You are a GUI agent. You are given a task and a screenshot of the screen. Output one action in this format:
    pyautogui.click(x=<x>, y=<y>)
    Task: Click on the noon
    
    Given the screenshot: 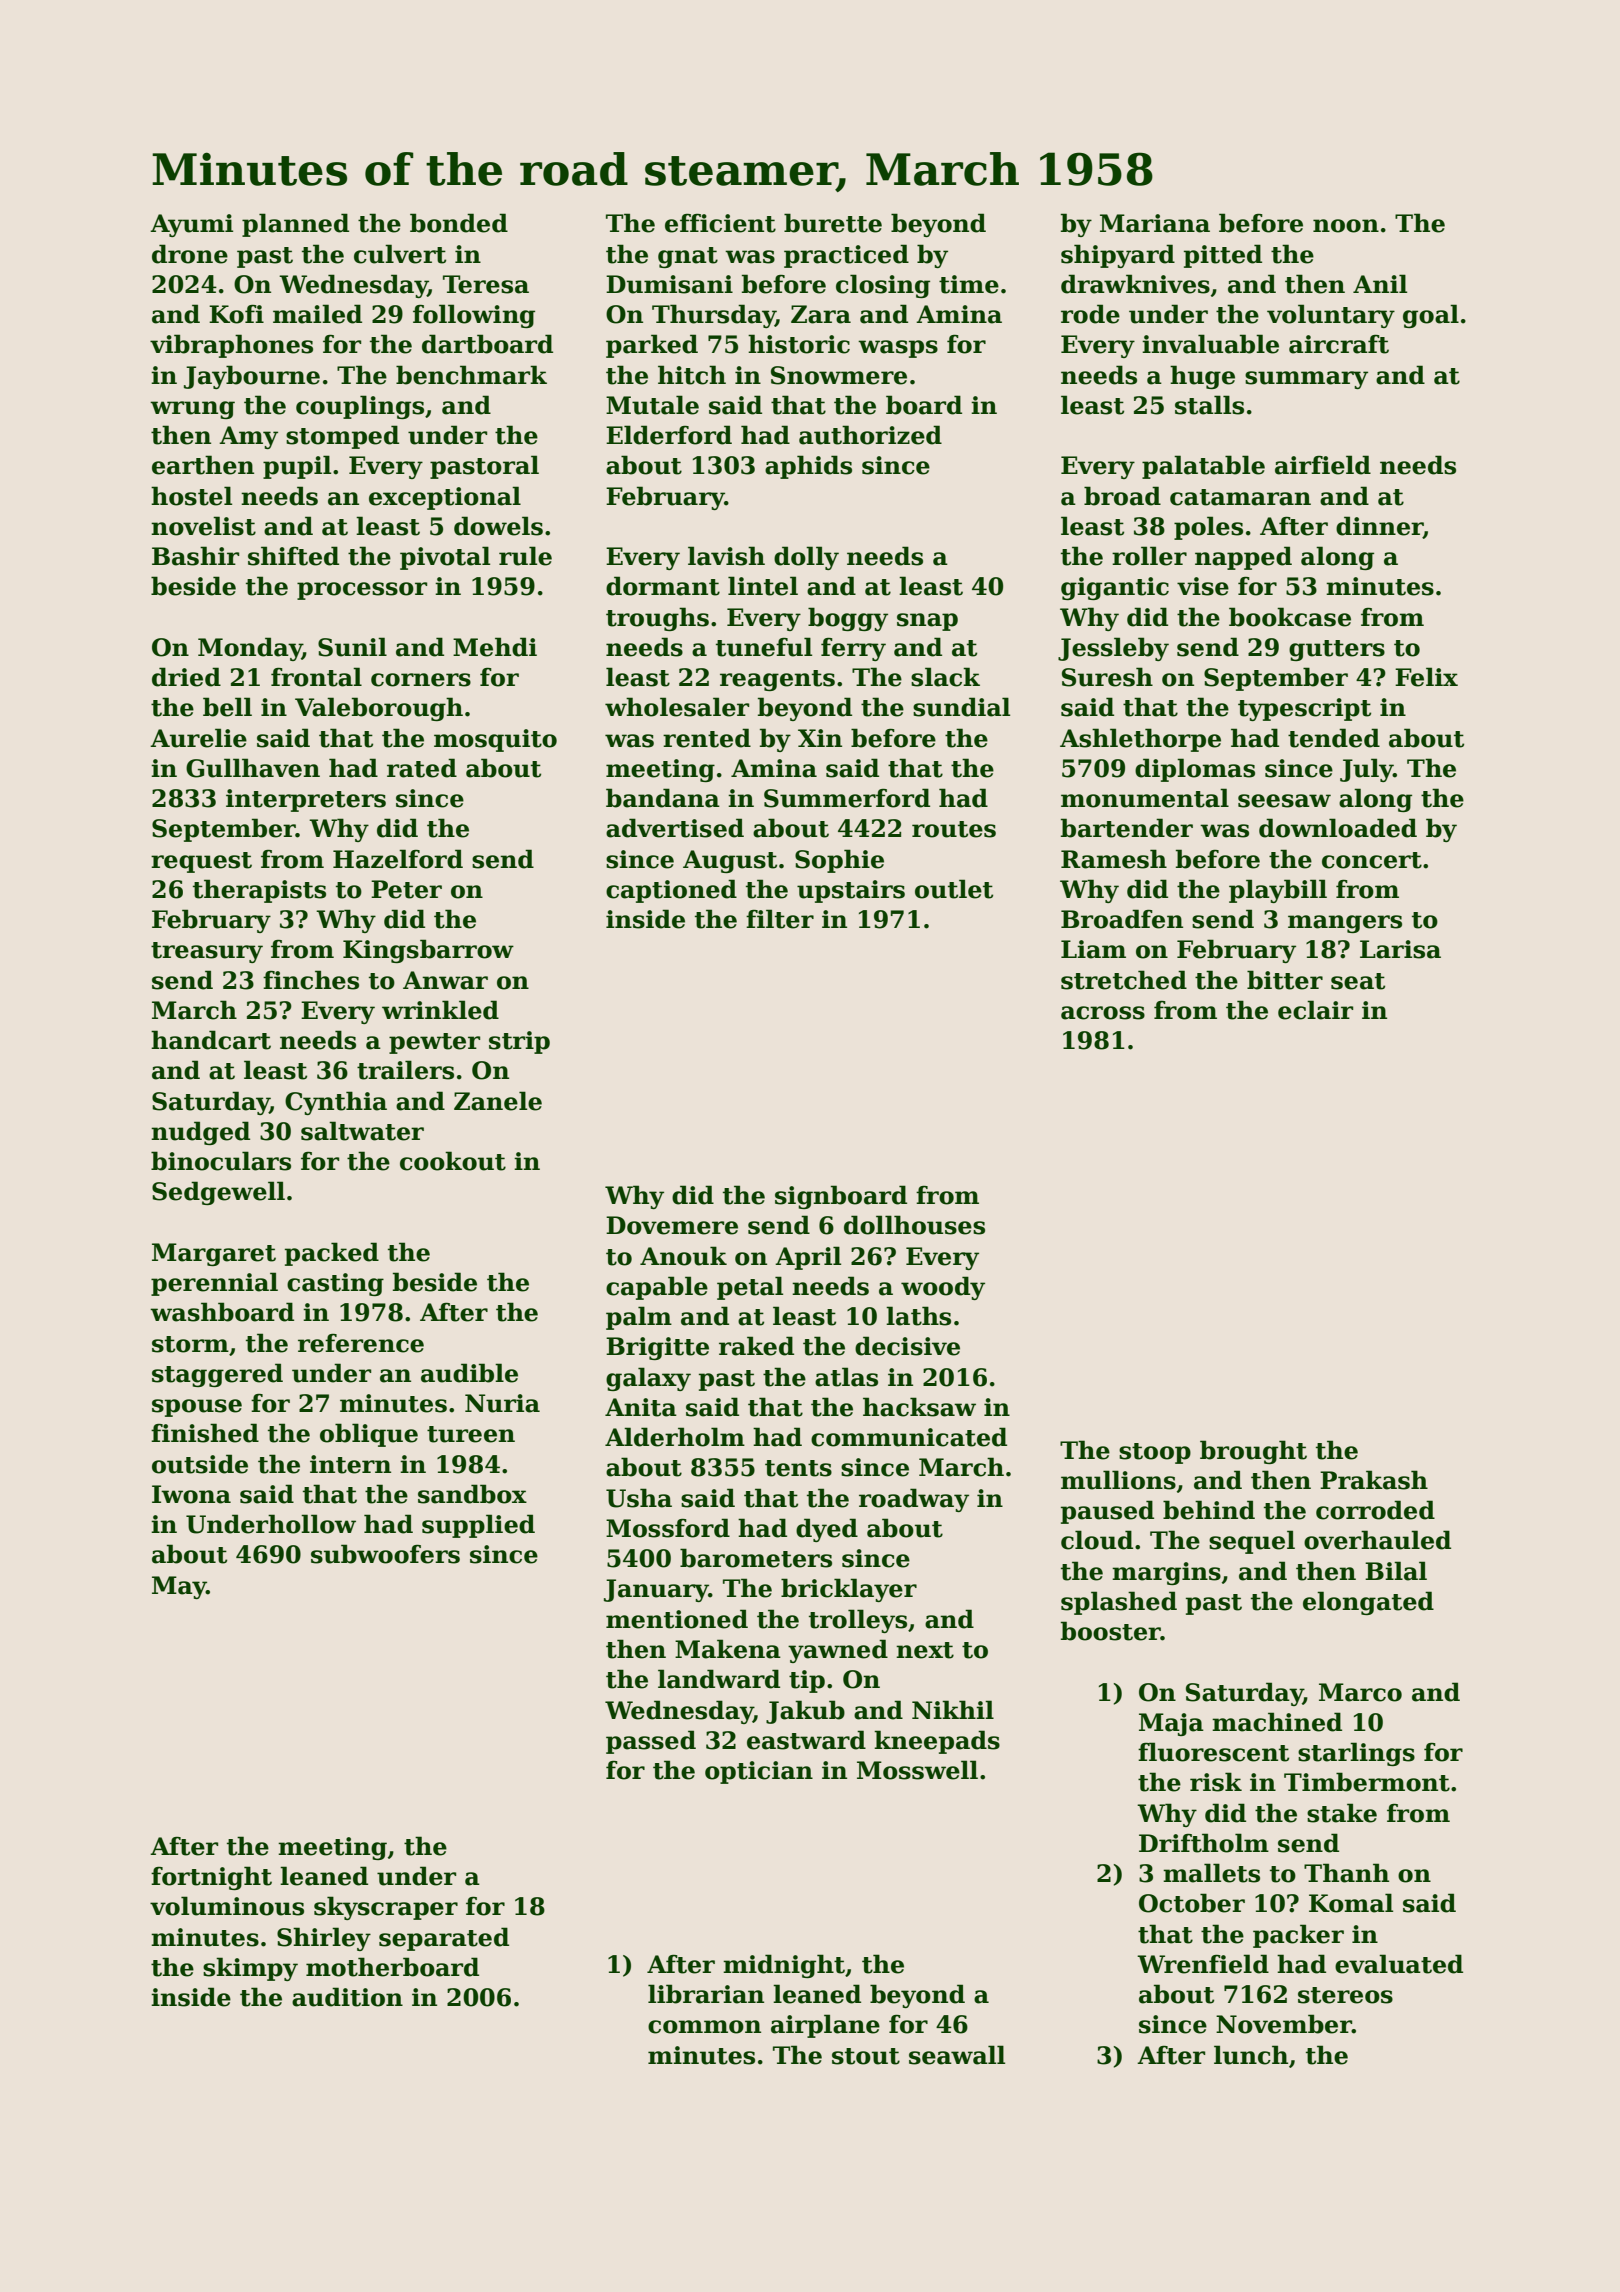 What is the action you would take?
    pyautogui.click(x=1346, y=226)
